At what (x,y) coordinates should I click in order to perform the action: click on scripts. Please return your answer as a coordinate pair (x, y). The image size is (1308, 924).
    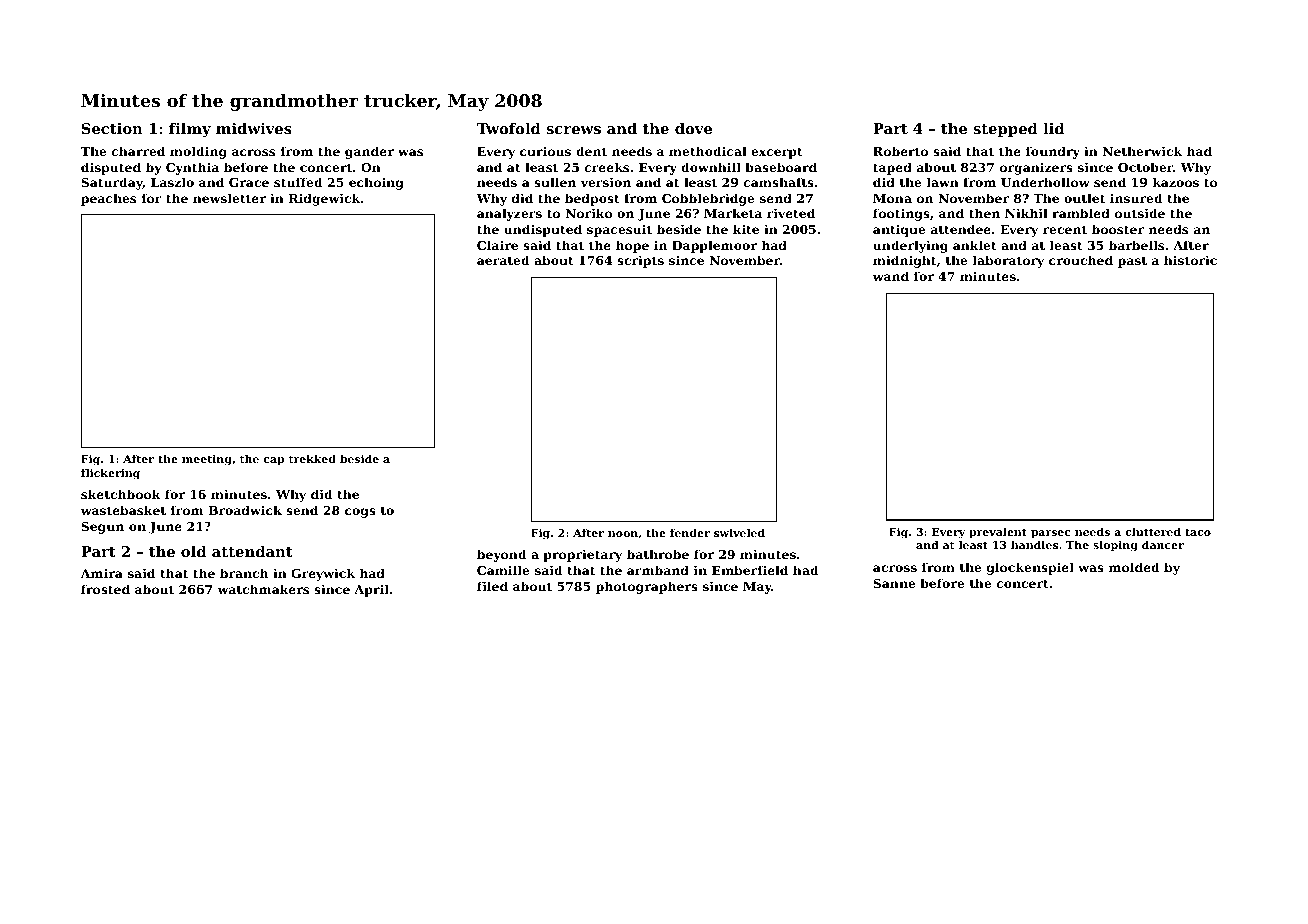
    Looking at the image, I should click on (640, 261).
